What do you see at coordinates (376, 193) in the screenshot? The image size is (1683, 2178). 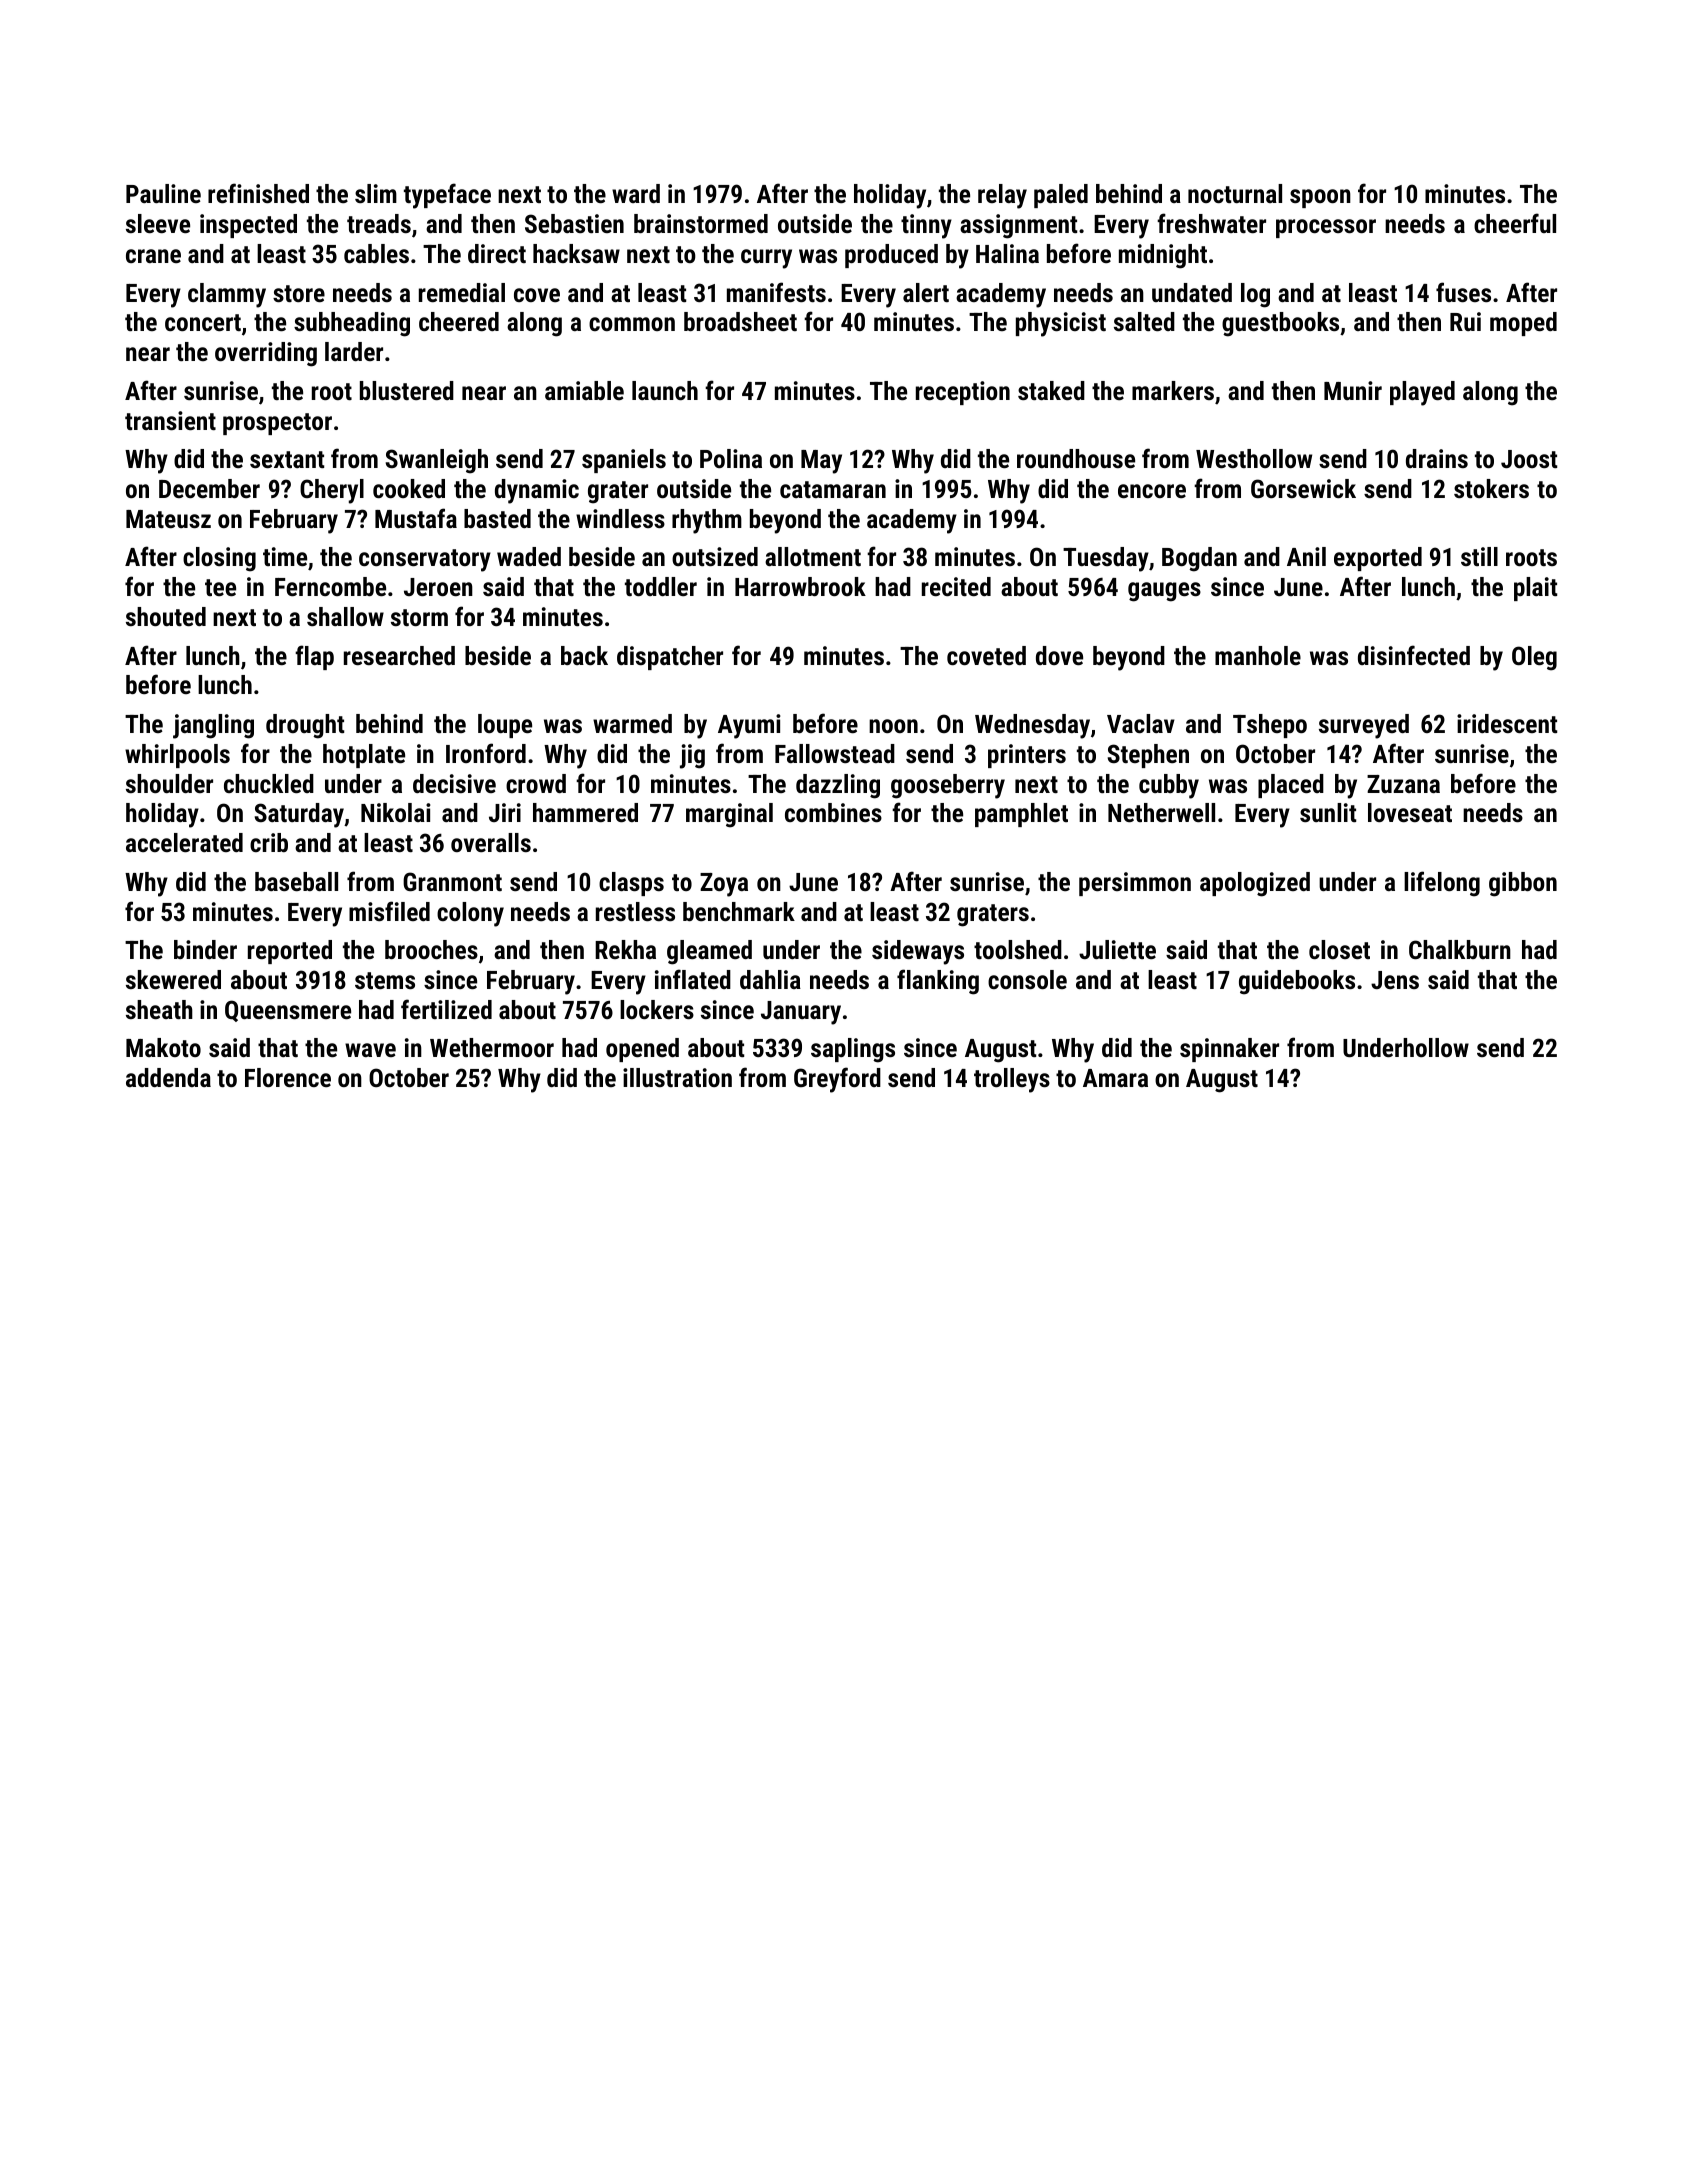 I see `slim` at bounding box center [376, 193].
